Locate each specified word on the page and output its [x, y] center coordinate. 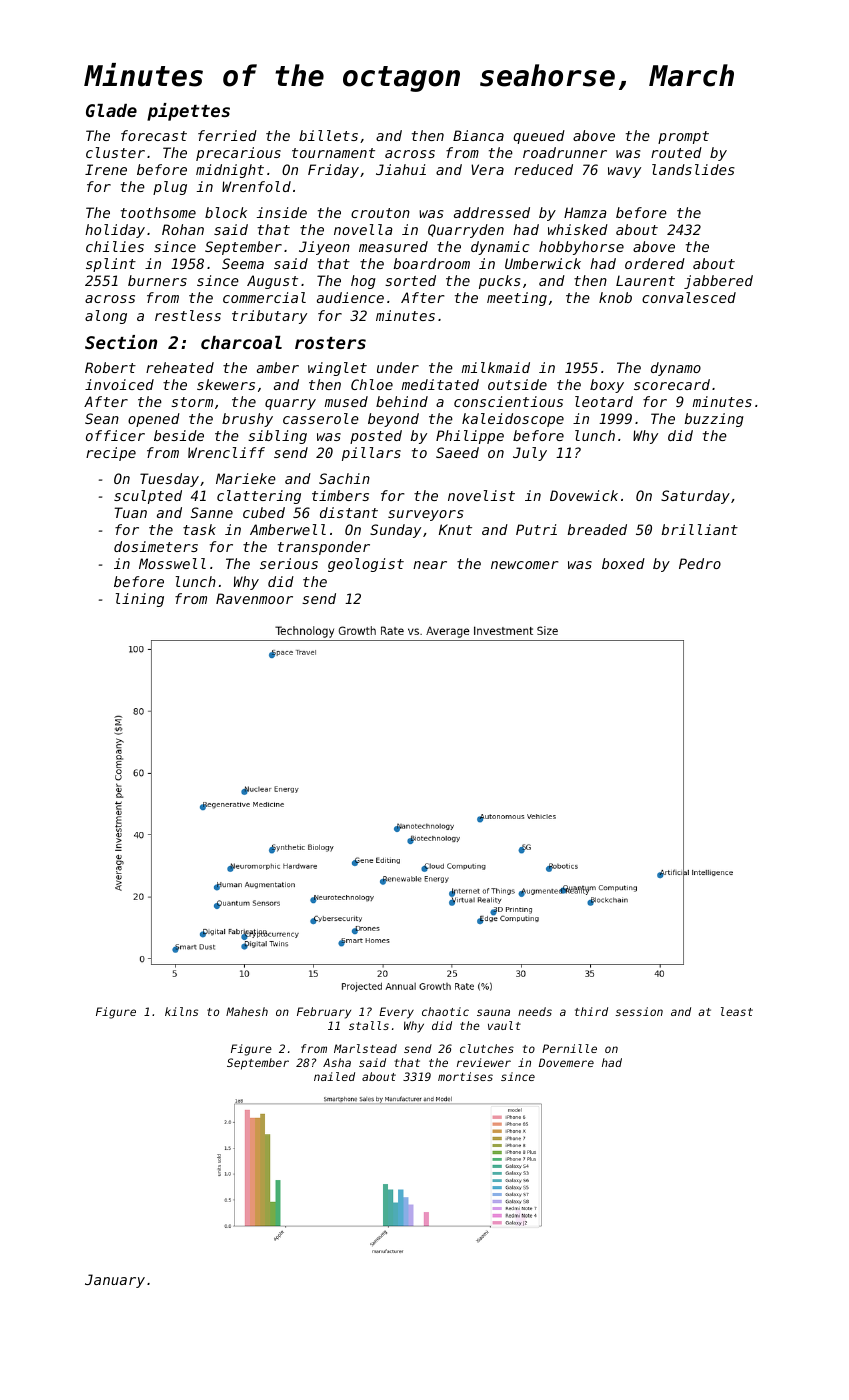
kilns [181, 1011]
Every [396, 1013]
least [737, 1011]
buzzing [714, 420]
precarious [238, 154]
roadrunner [565, 152]
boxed [623, 563]
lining [140, 600]
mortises [465, 1076]
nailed [334, 1076]
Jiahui [401, 169]
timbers [340, 495]
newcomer [524, 565]
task [199, 529]
